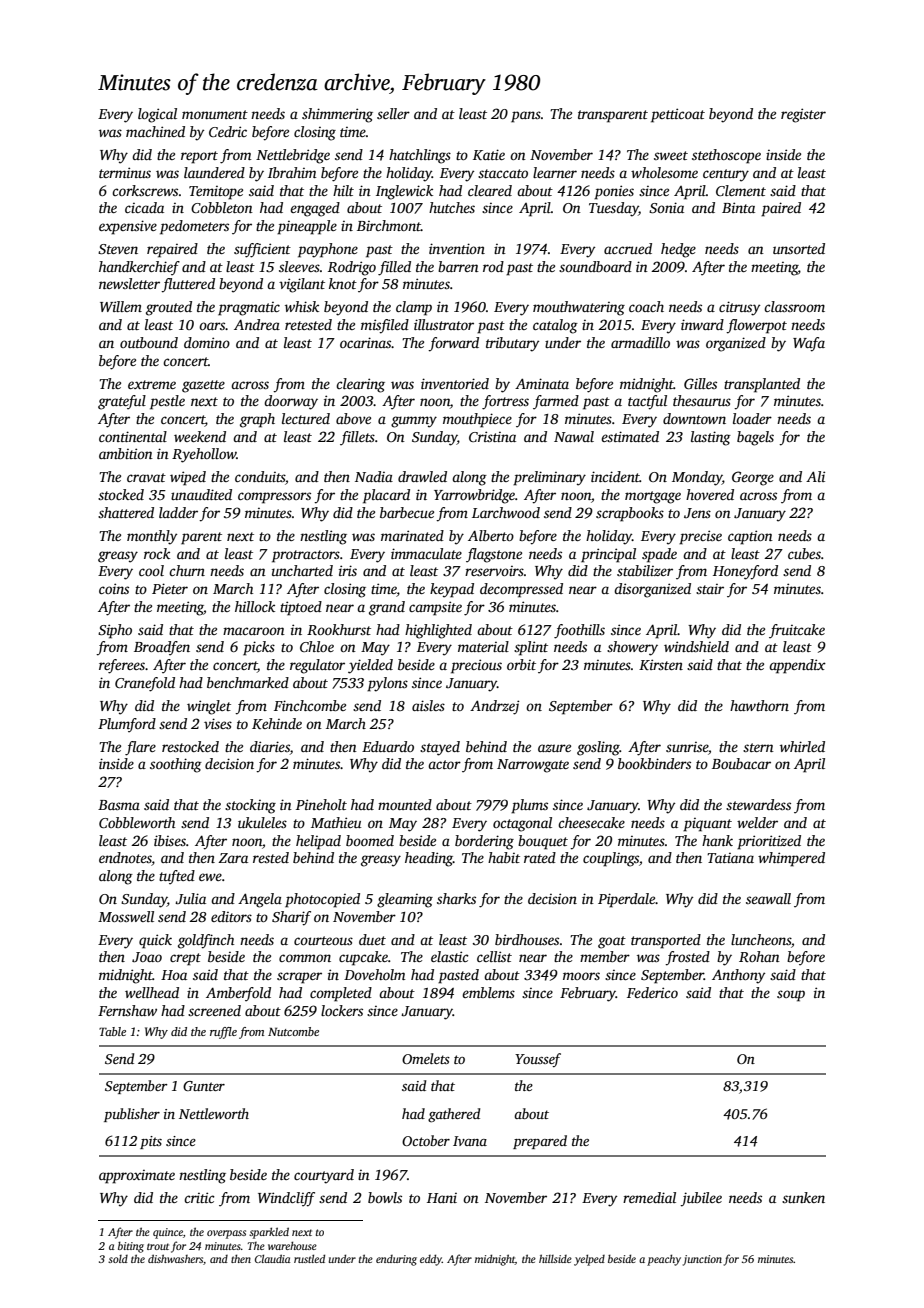 This screenshot has width=924, height=1308. What do you see at coordinates (521, 664) in the screenshot?
I see `orbit` at bounding box center [521, 664].
